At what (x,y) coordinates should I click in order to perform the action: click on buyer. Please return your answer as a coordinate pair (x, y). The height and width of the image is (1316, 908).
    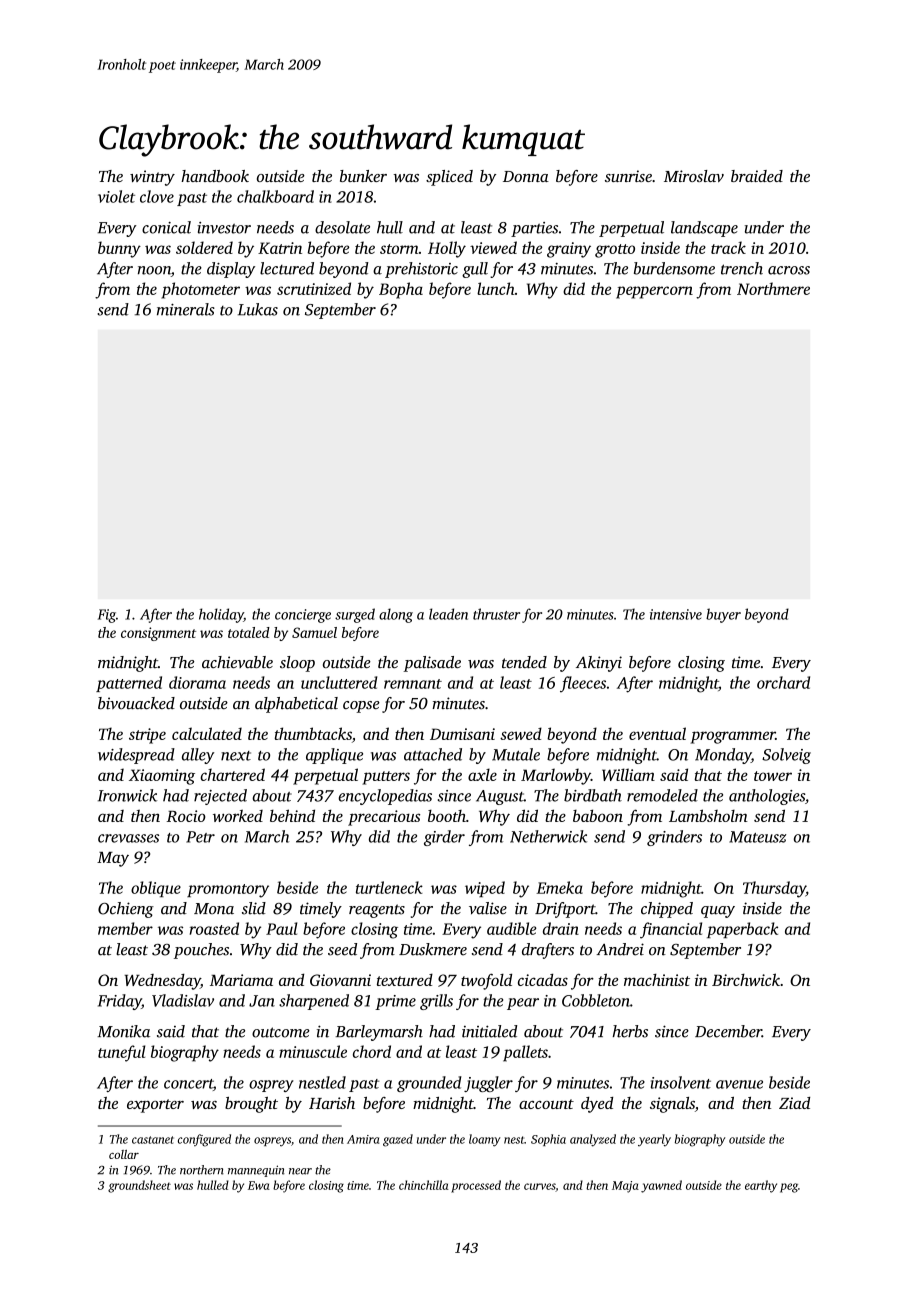
    Looking at the image, I should click on (723, 615).
